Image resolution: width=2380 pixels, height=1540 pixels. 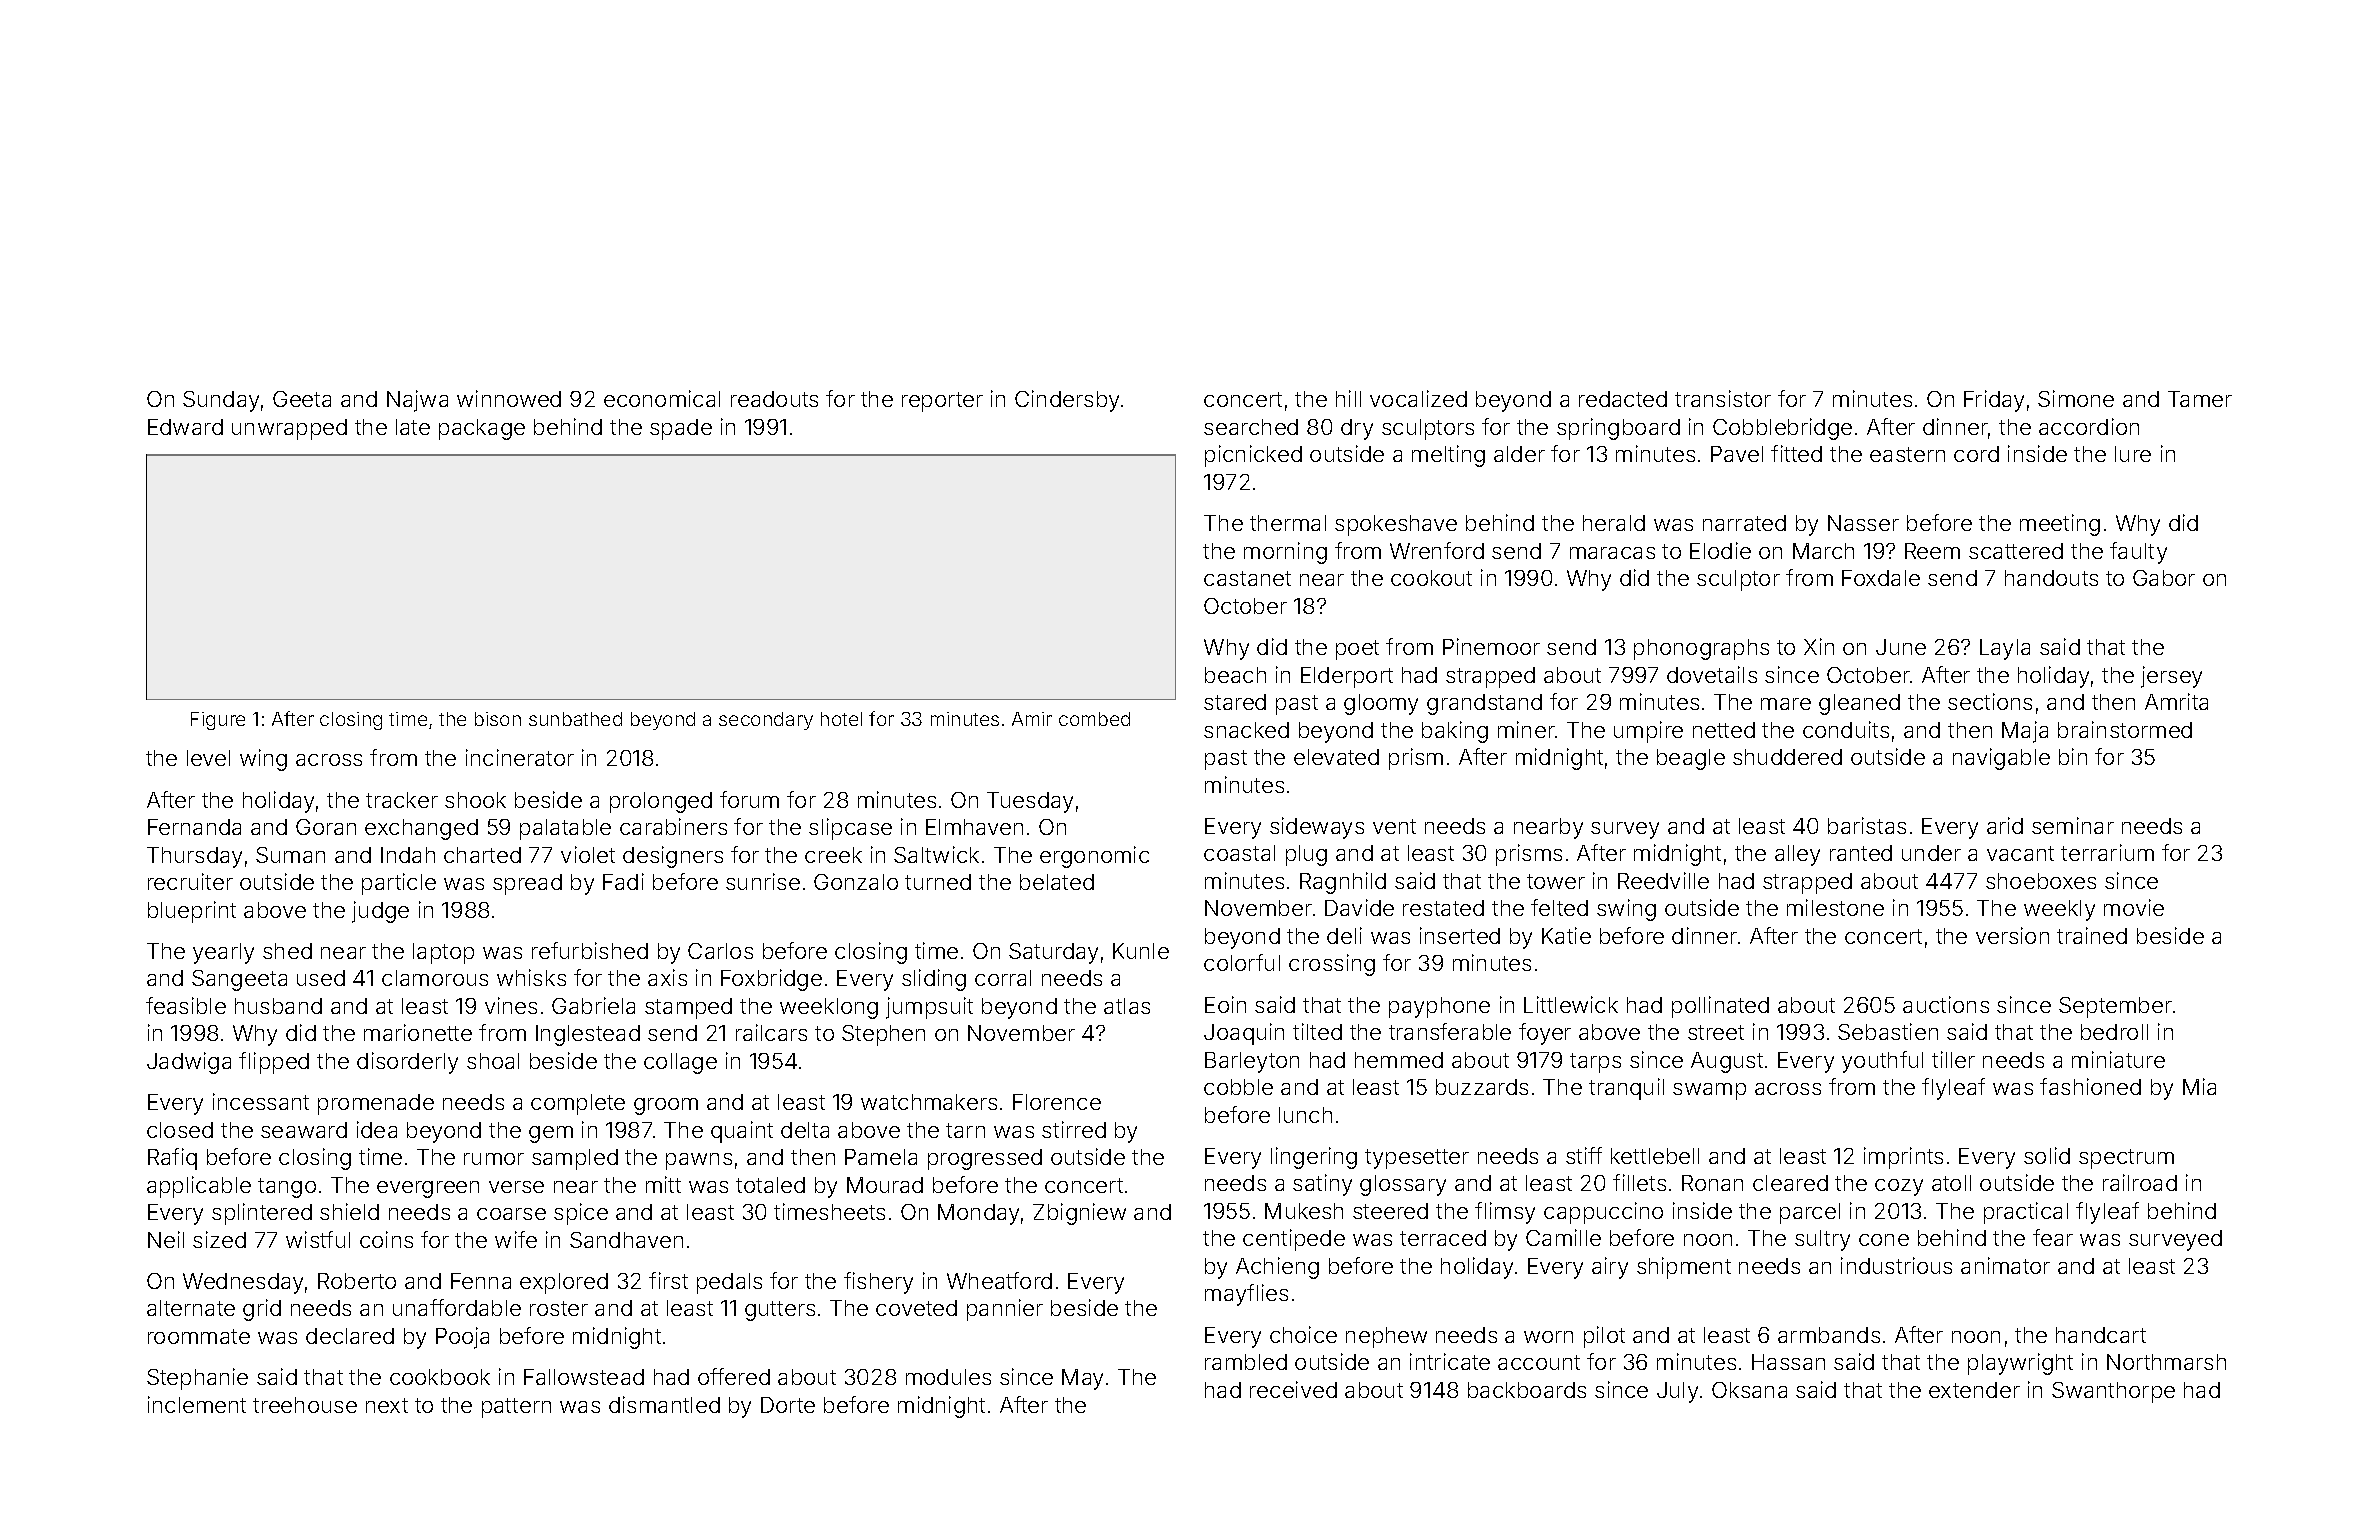 What do you see at coordinates (2012, 935) in the document?
I see `version` at bounding box center [2012, 935].
